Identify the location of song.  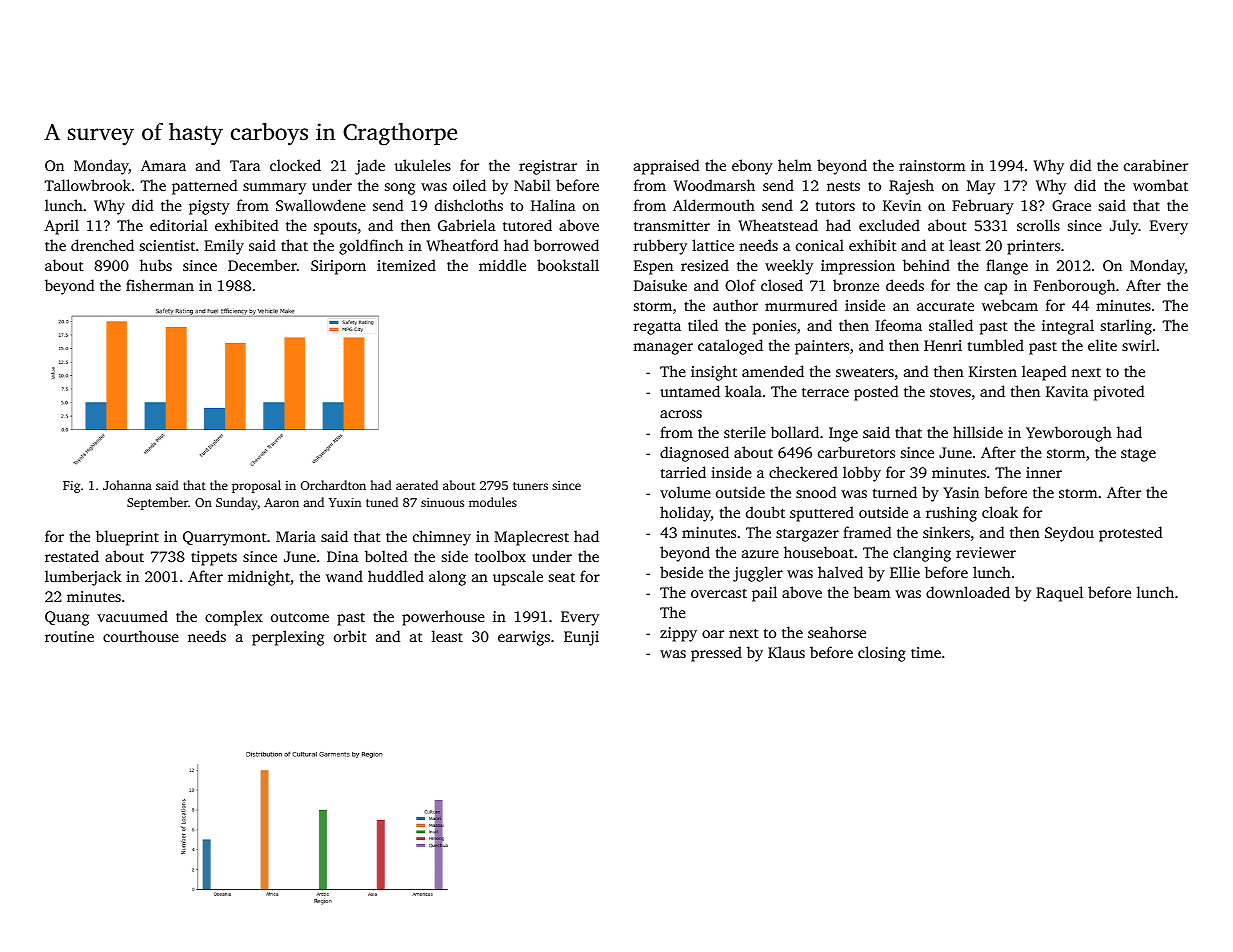
(400, 189).
